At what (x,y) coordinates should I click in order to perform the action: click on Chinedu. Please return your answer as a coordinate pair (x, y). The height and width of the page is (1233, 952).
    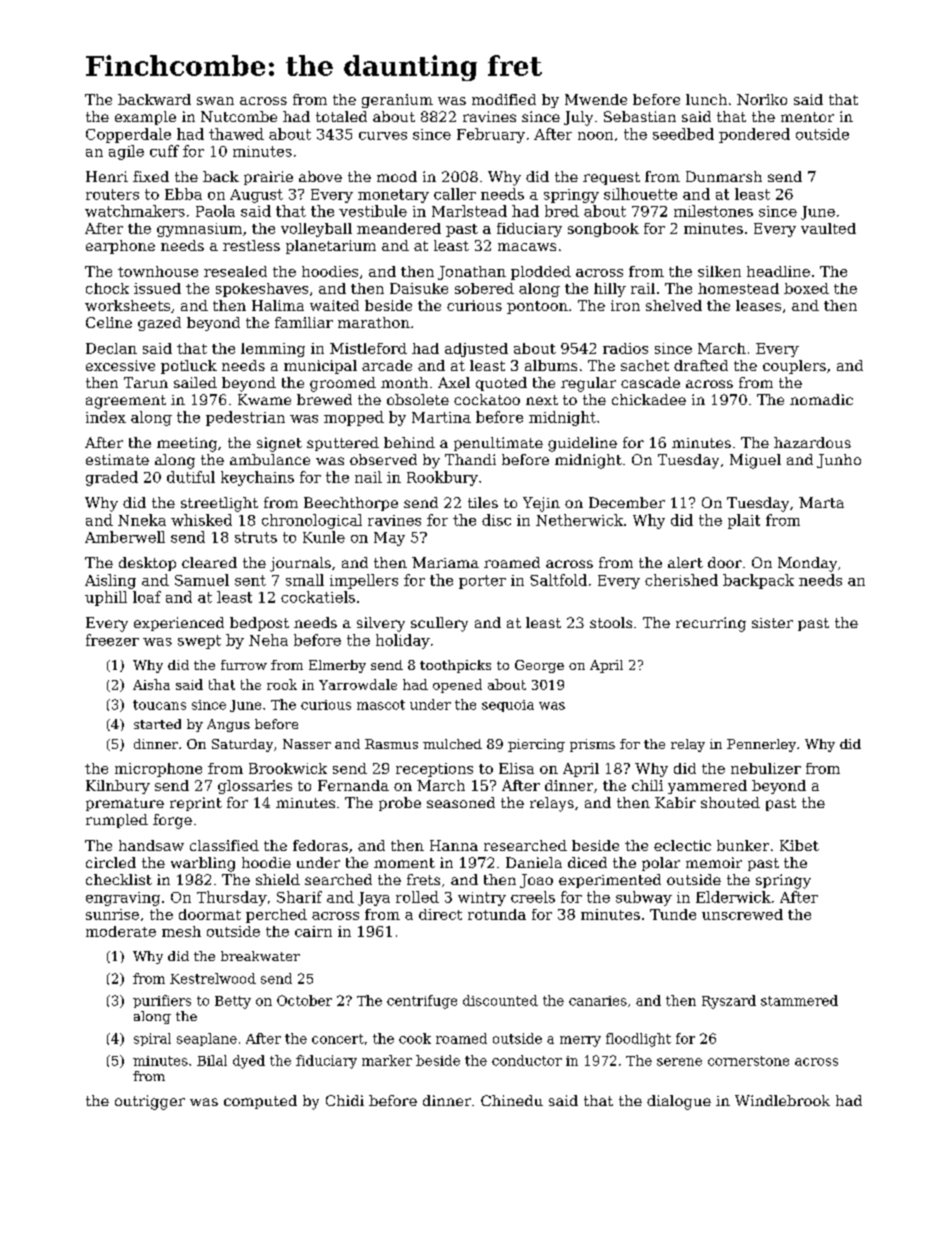
    Looking at the image, I should click on (512, 1100).
